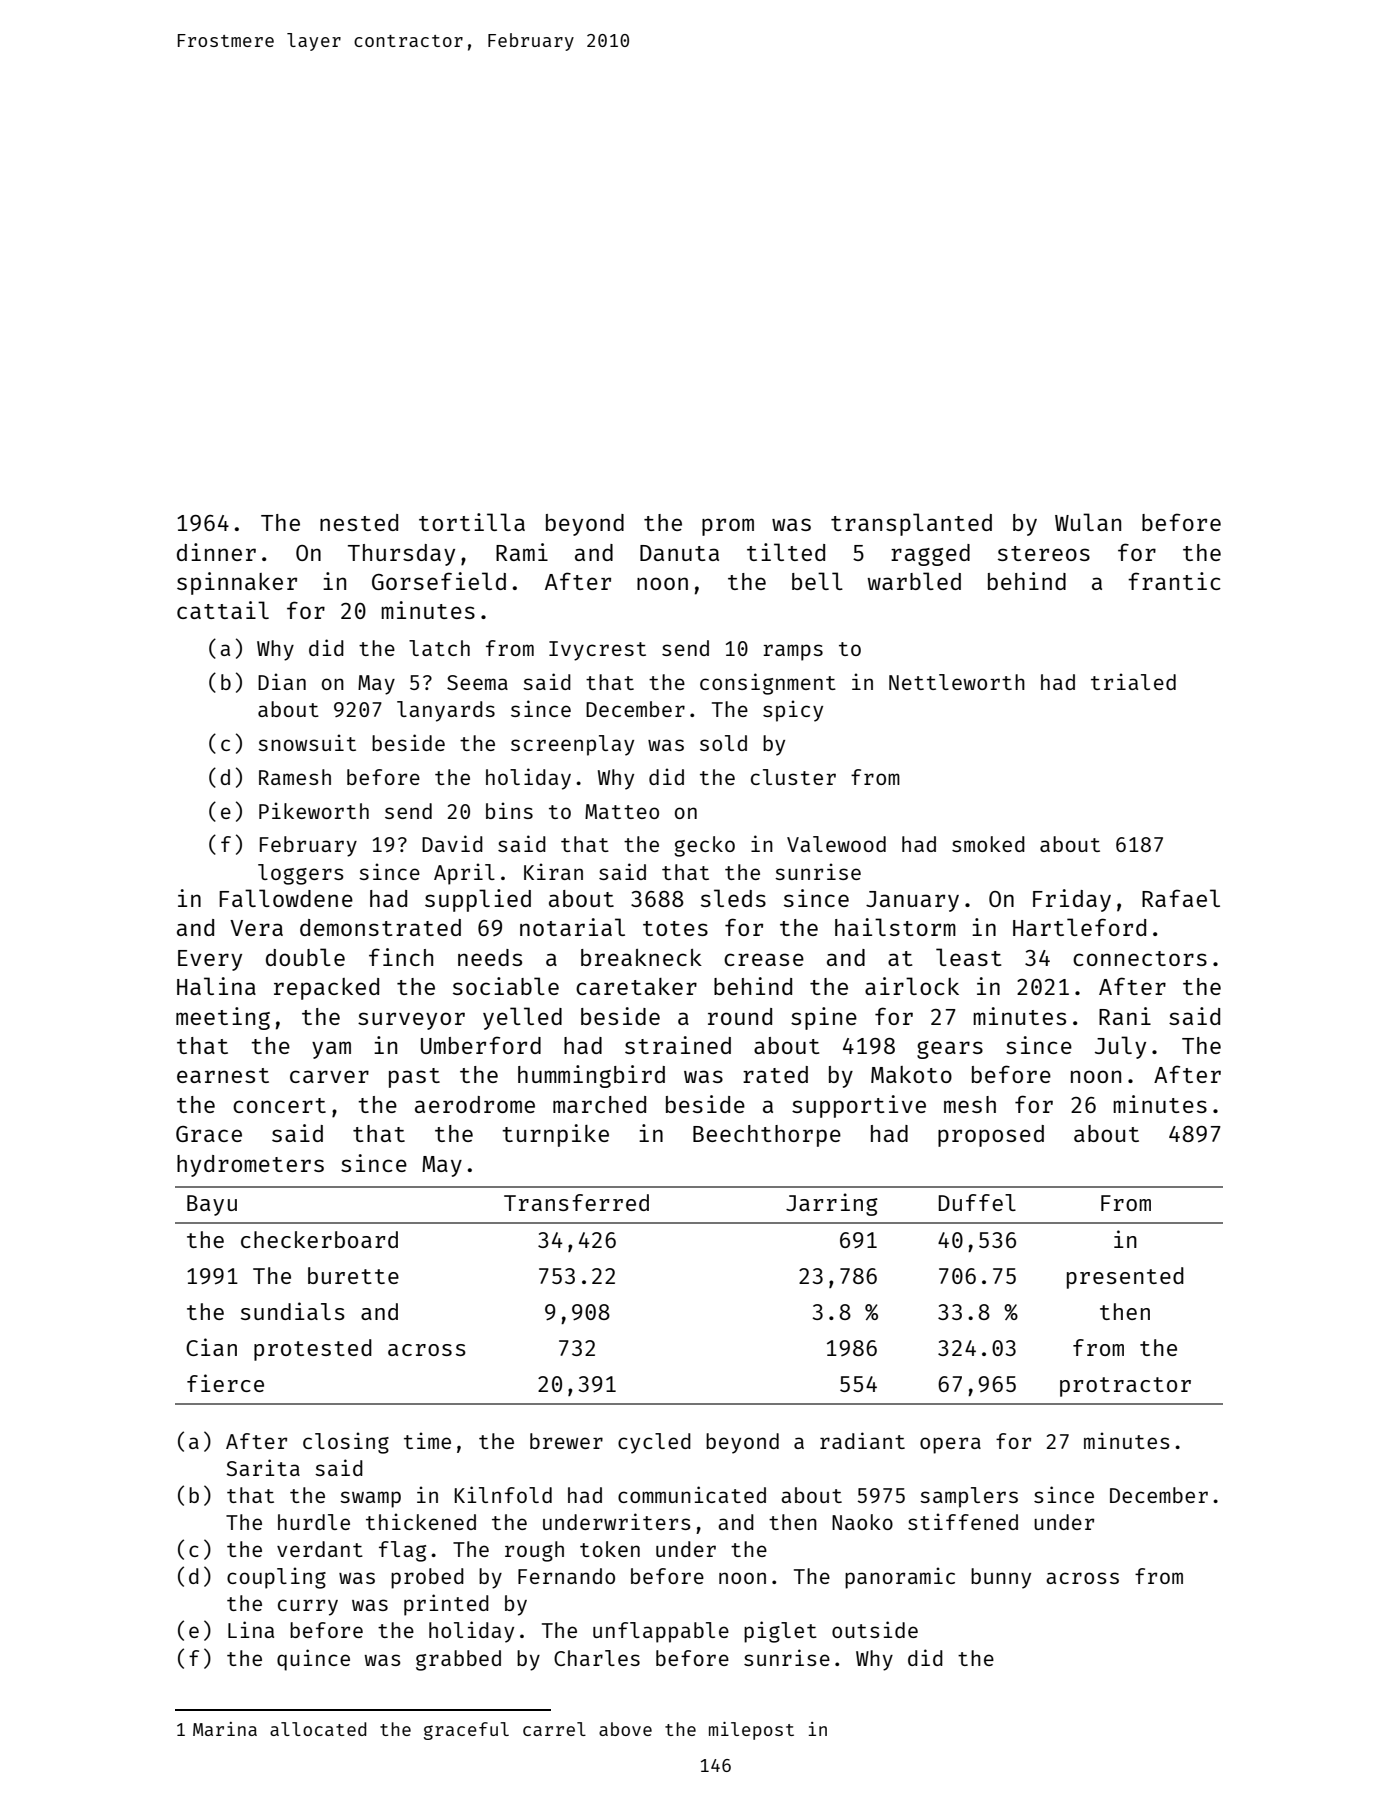 The width and height of the screenshot is (1398, 1809). What do you see at coordinates (225, 1729) in the screenshot?
I see `Marina` at bounding box center [225, 1729].
